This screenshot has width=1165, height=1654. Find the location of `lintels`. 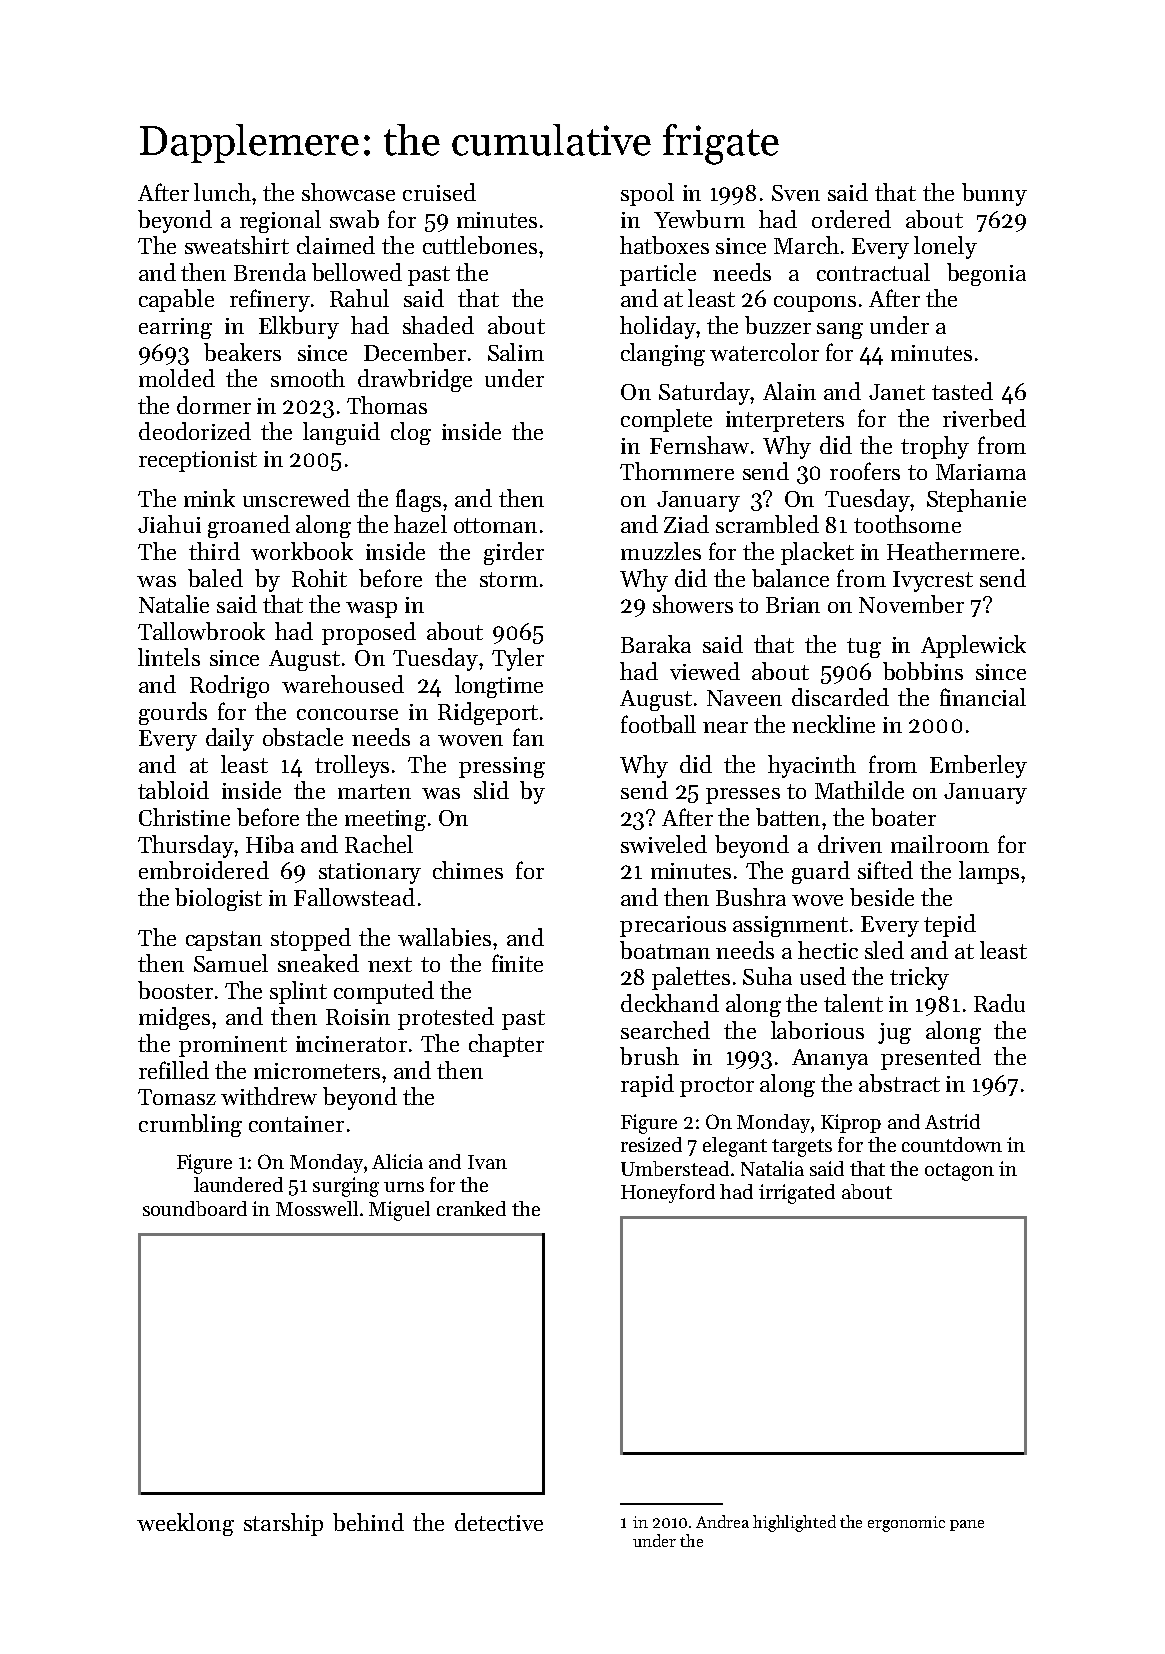

lintels is located at coordinates (169, 657).
